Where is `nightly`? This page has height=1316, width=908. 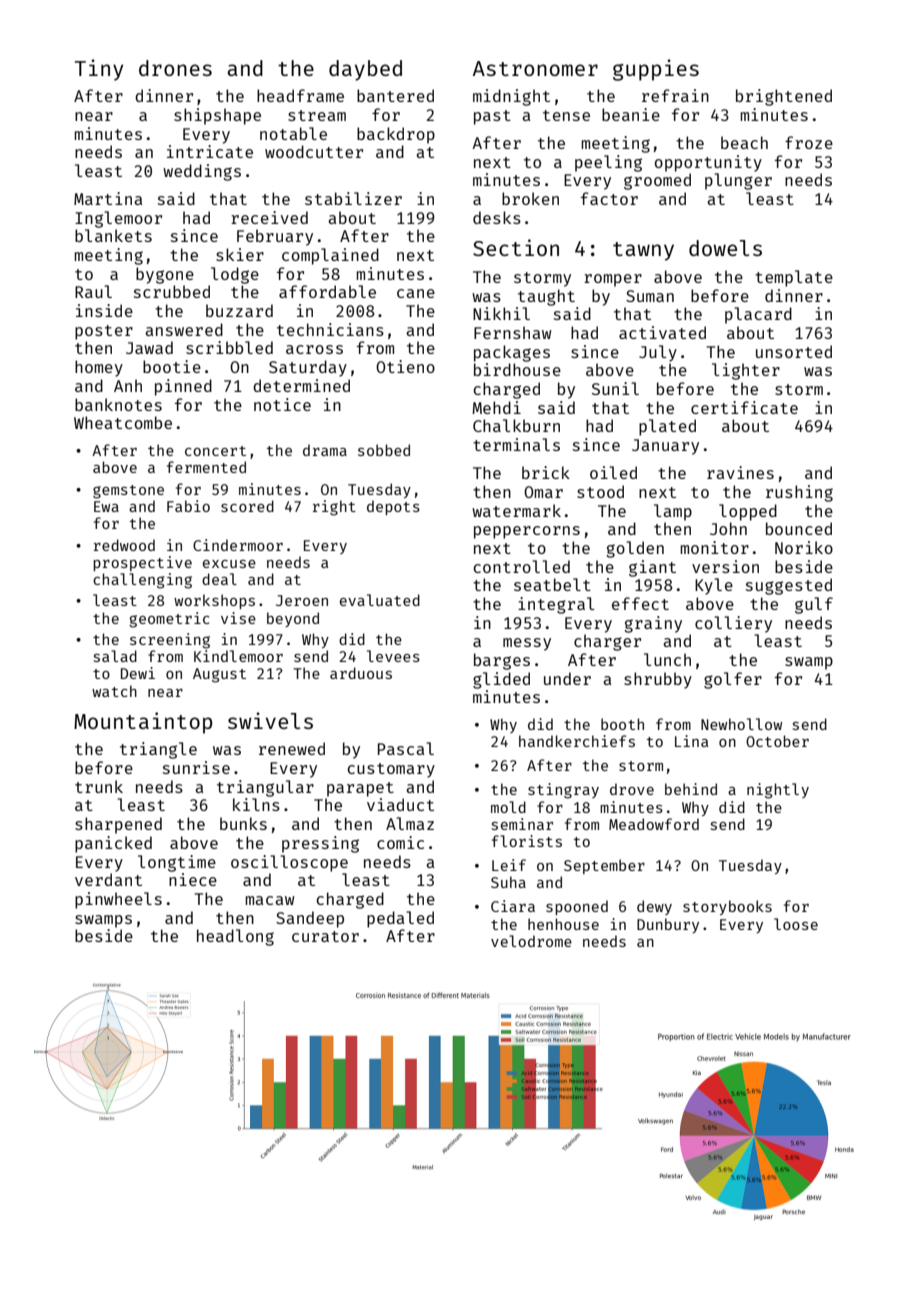
nightly is located at coordinates (778, 791).
